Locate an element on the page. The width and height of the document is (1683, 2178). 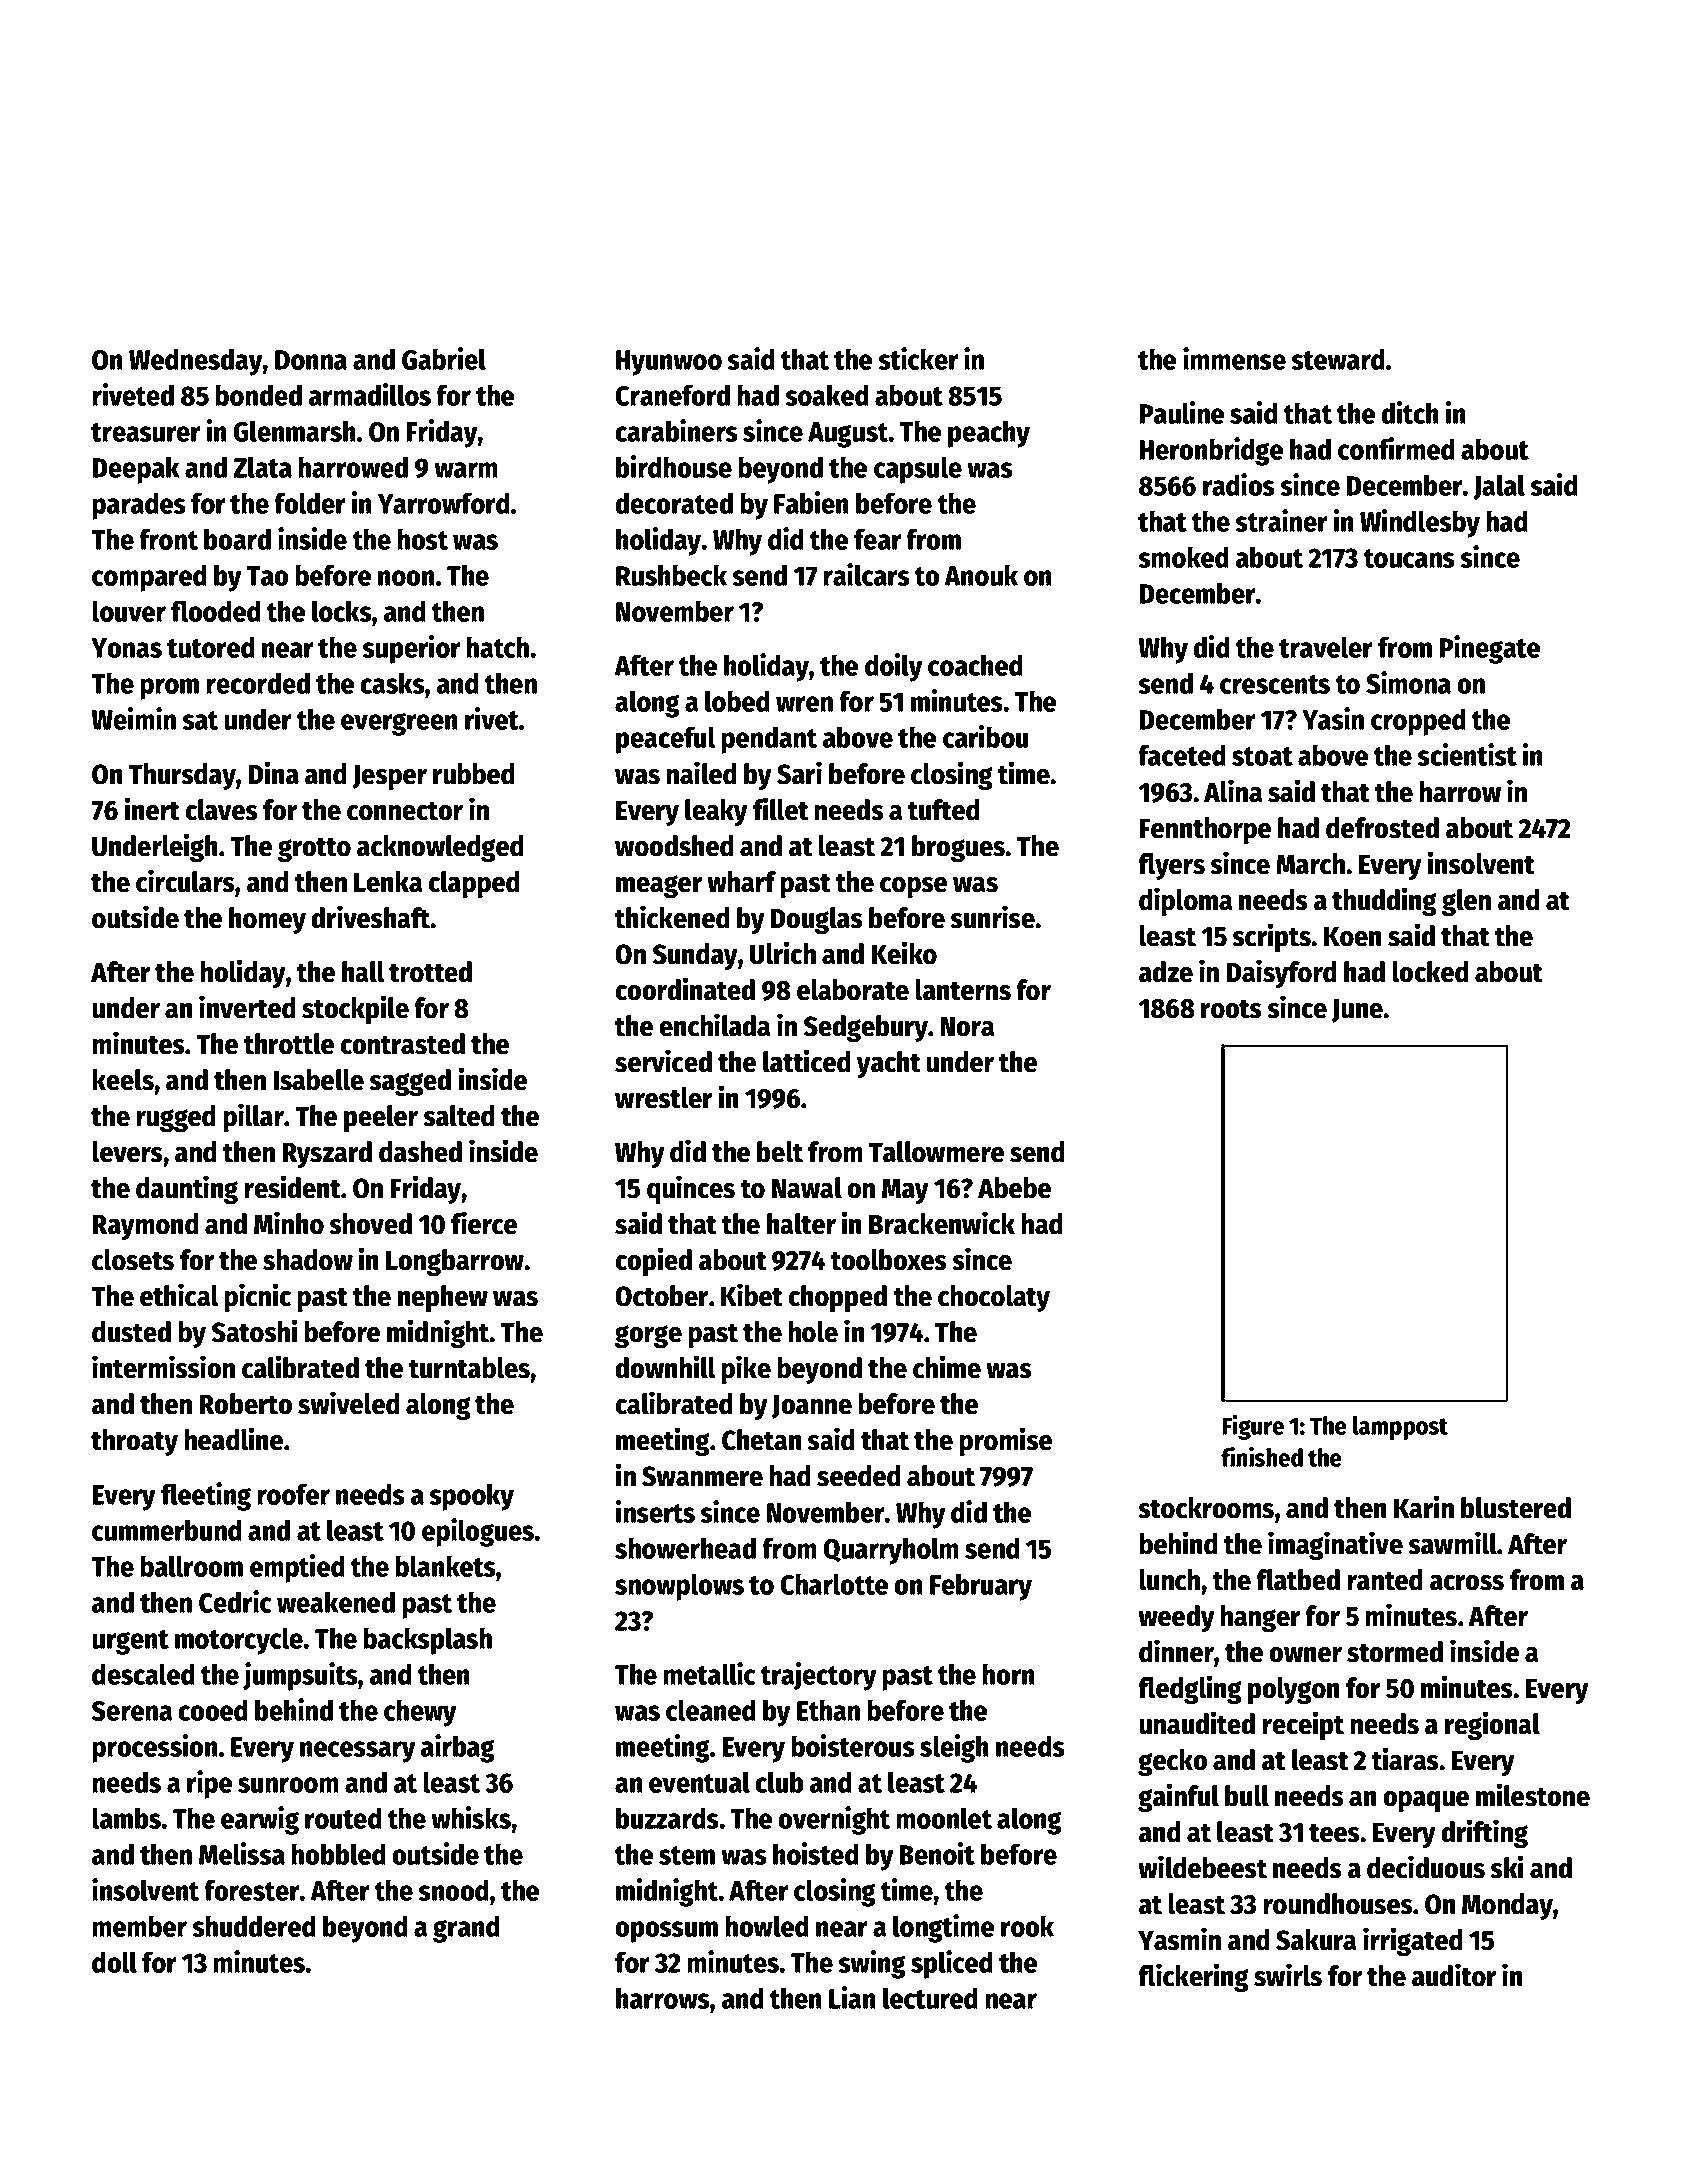
cooed is located at coordinates (213, 1710).
